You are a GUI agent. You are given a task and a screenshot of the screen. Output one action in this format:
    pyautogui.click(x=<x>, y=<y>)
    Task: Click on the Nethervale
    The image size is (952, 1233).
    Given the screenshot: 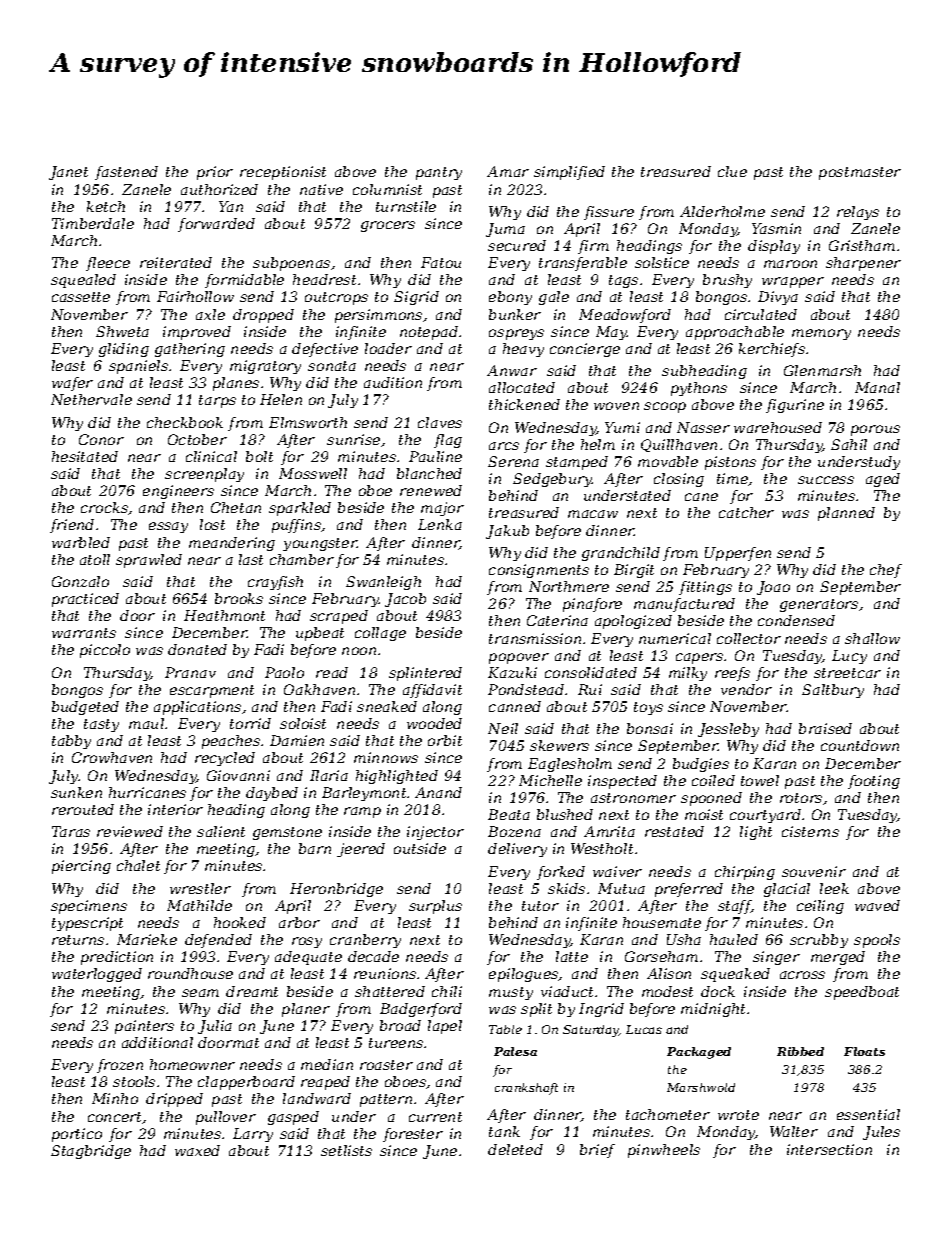 What is the action you would take?
    pyautogui.click(x=91, y=399)
